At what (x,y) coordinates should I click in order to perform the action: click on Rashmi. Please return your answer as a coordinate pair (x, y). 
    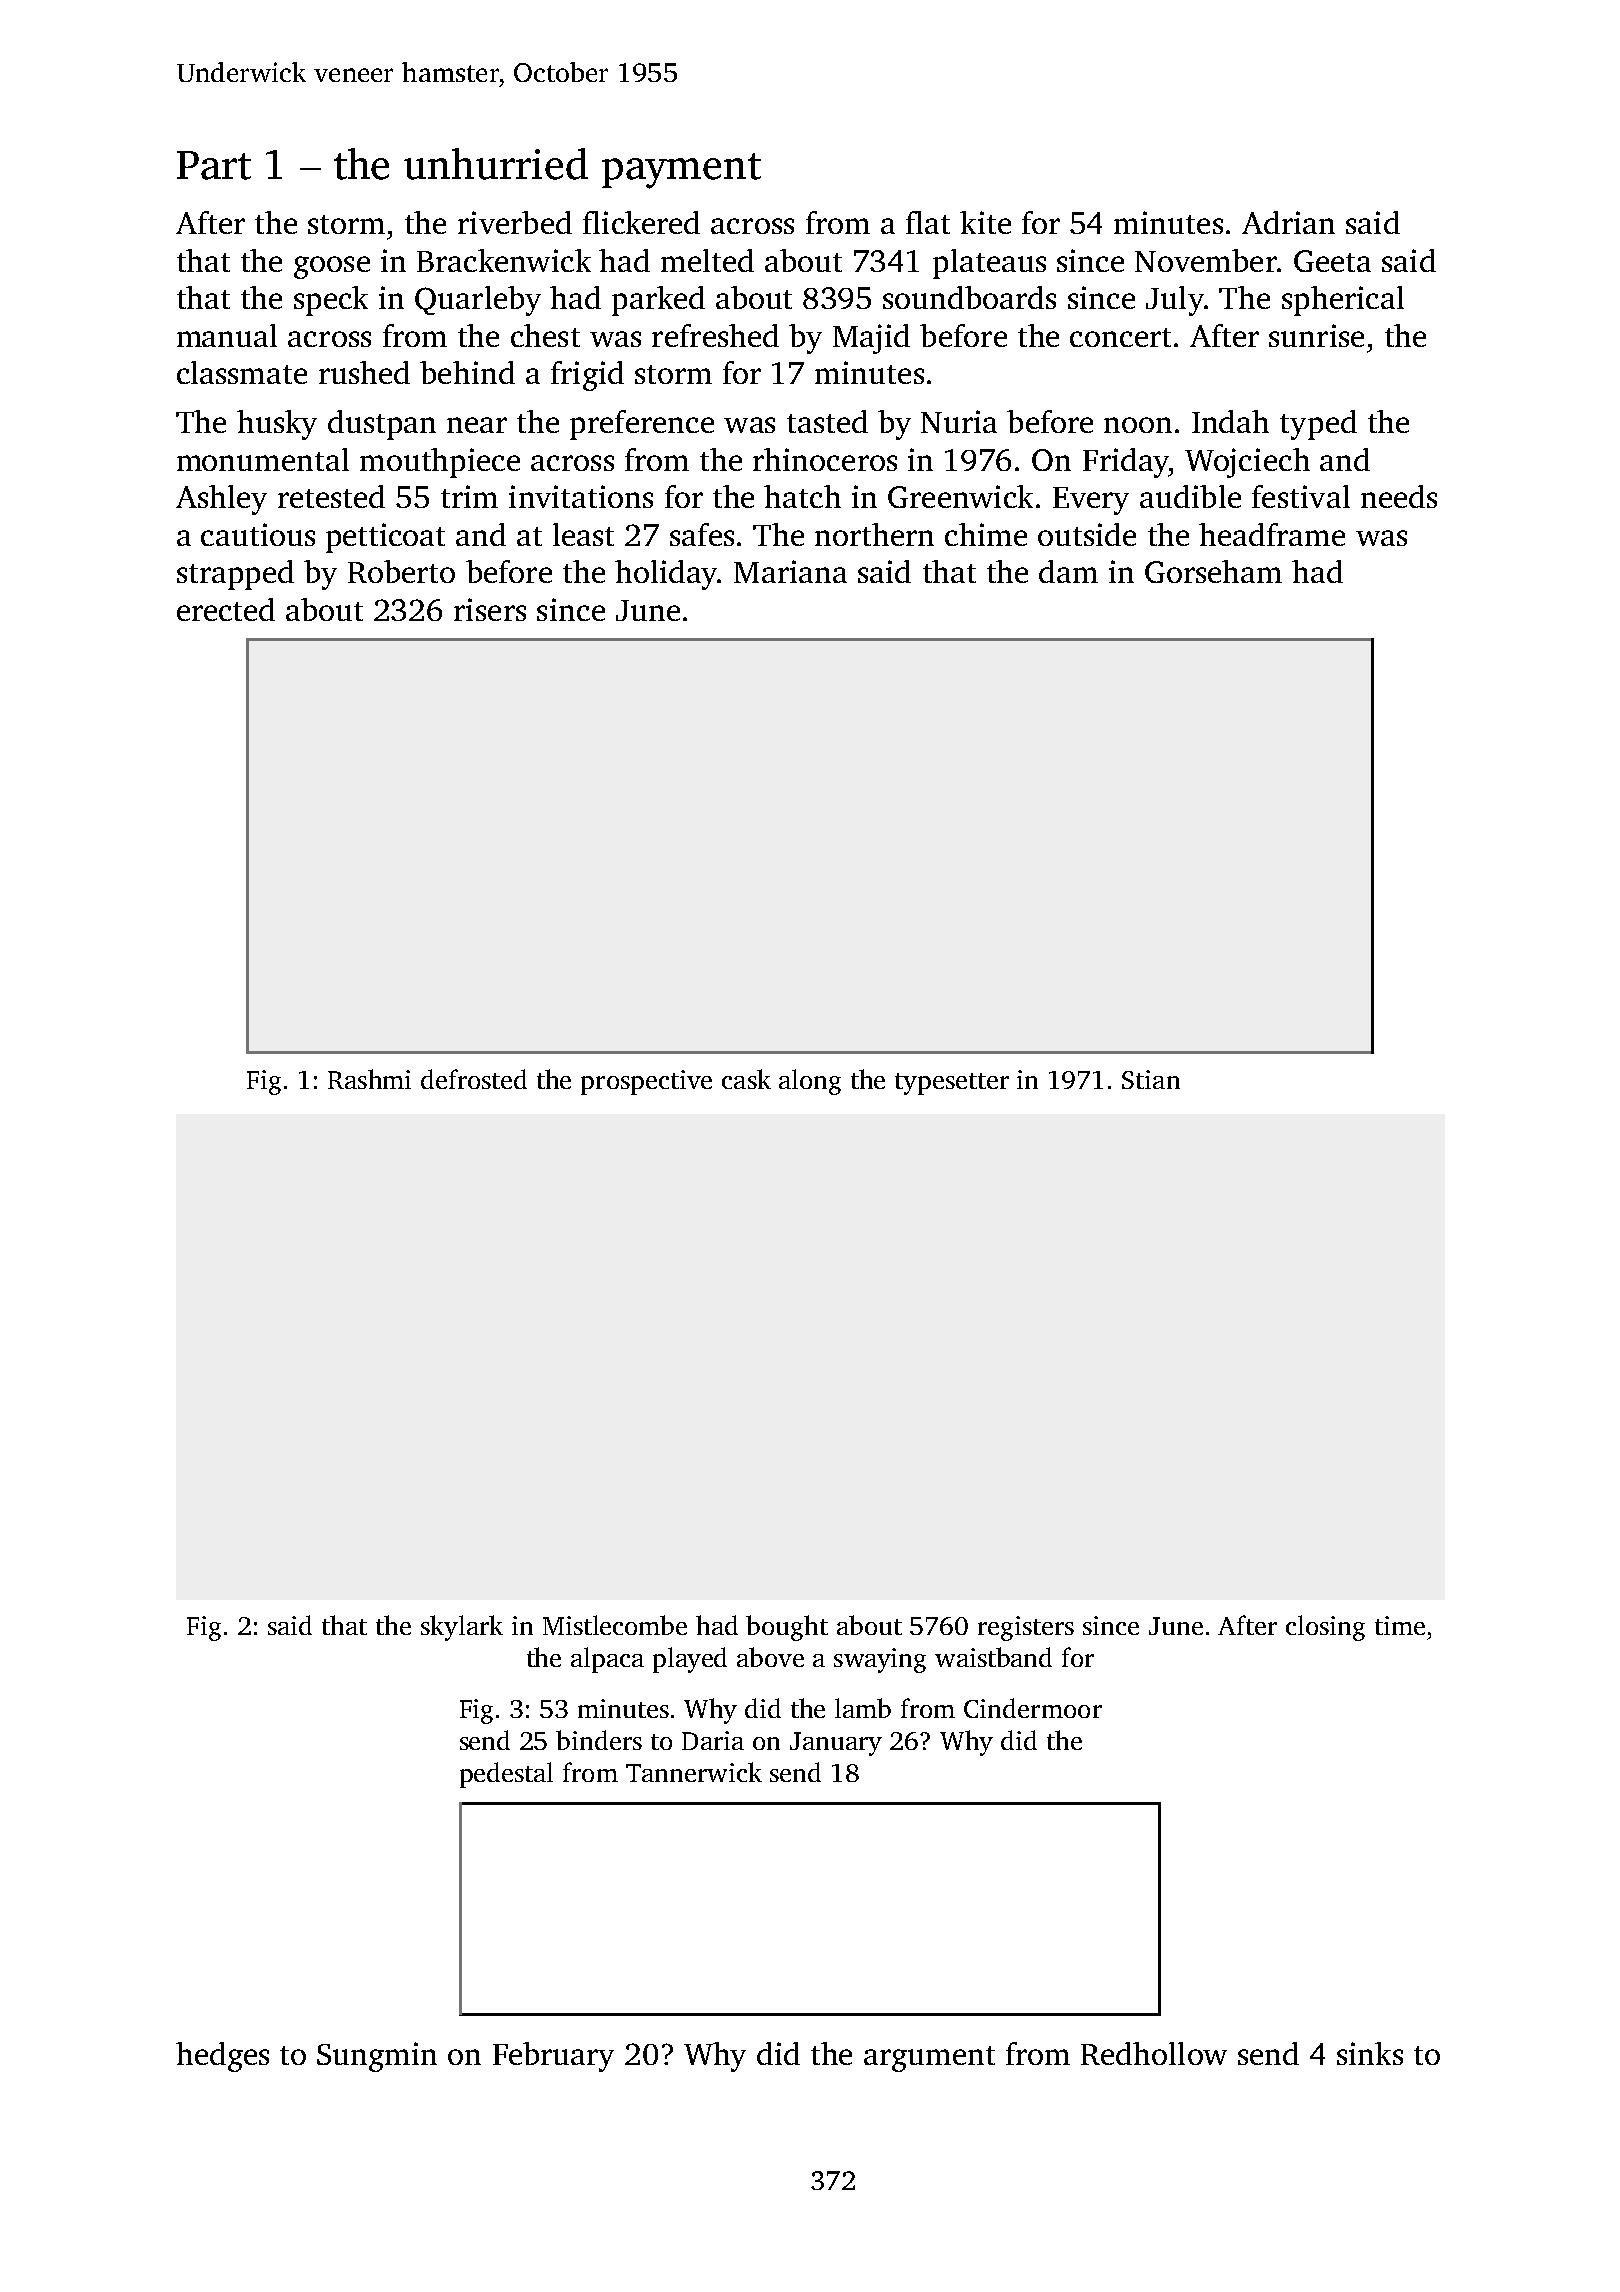
    Looking at the image, I should click on (369, 1079).
